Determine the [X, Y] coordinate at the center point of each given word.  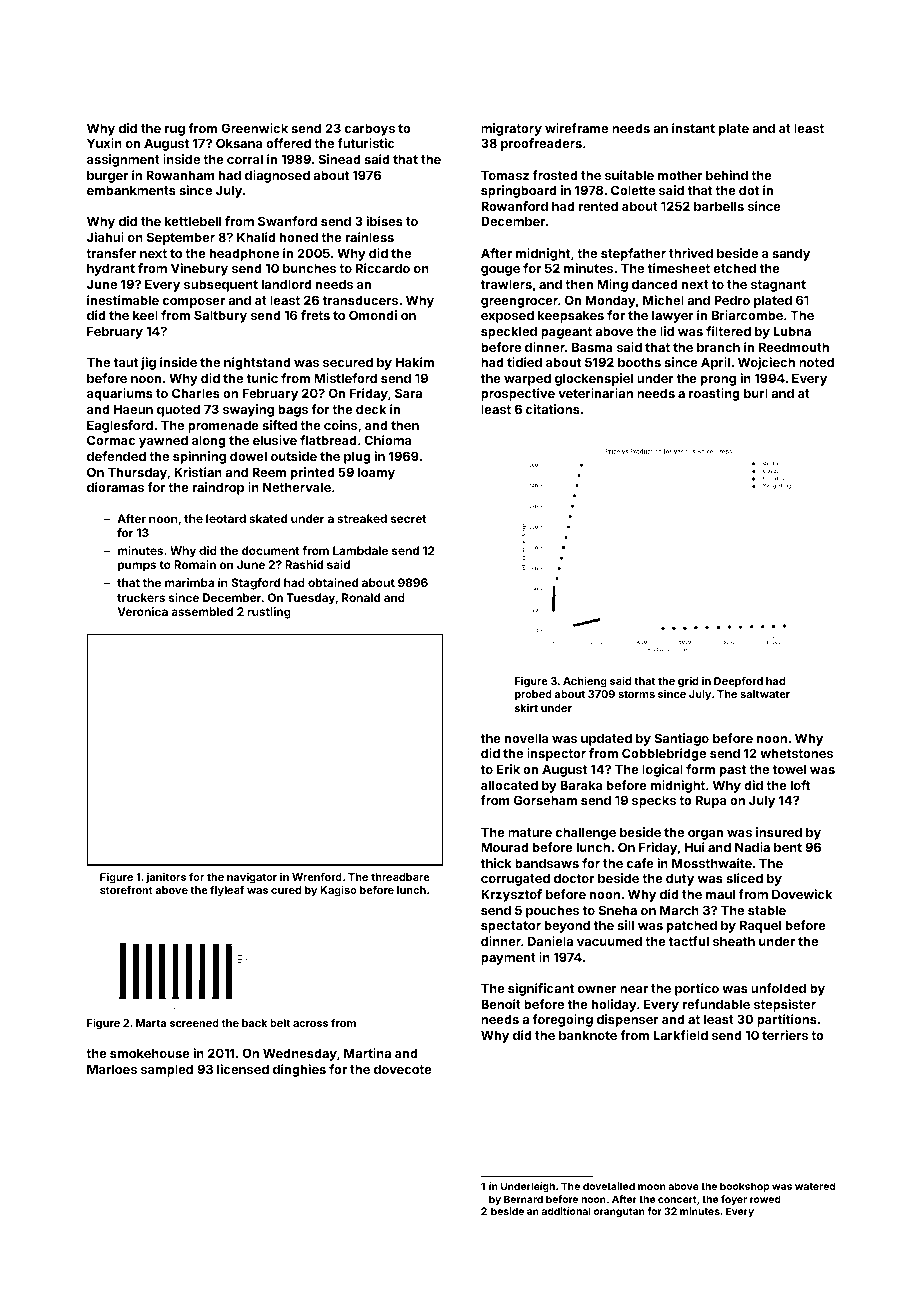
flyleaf [227, 890]
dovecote [403, 1069]
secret [409, 519]
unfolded [778, 988]
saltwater [765, 694]
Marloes [112, 1069]
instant [693, 128]
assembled [202, 611]
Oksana [239, 143]
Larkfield [681, 1035]
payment [508, 959]
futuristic [366, 143]
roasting [714, 394]
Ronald [361, 597]
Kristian [198, 472]
